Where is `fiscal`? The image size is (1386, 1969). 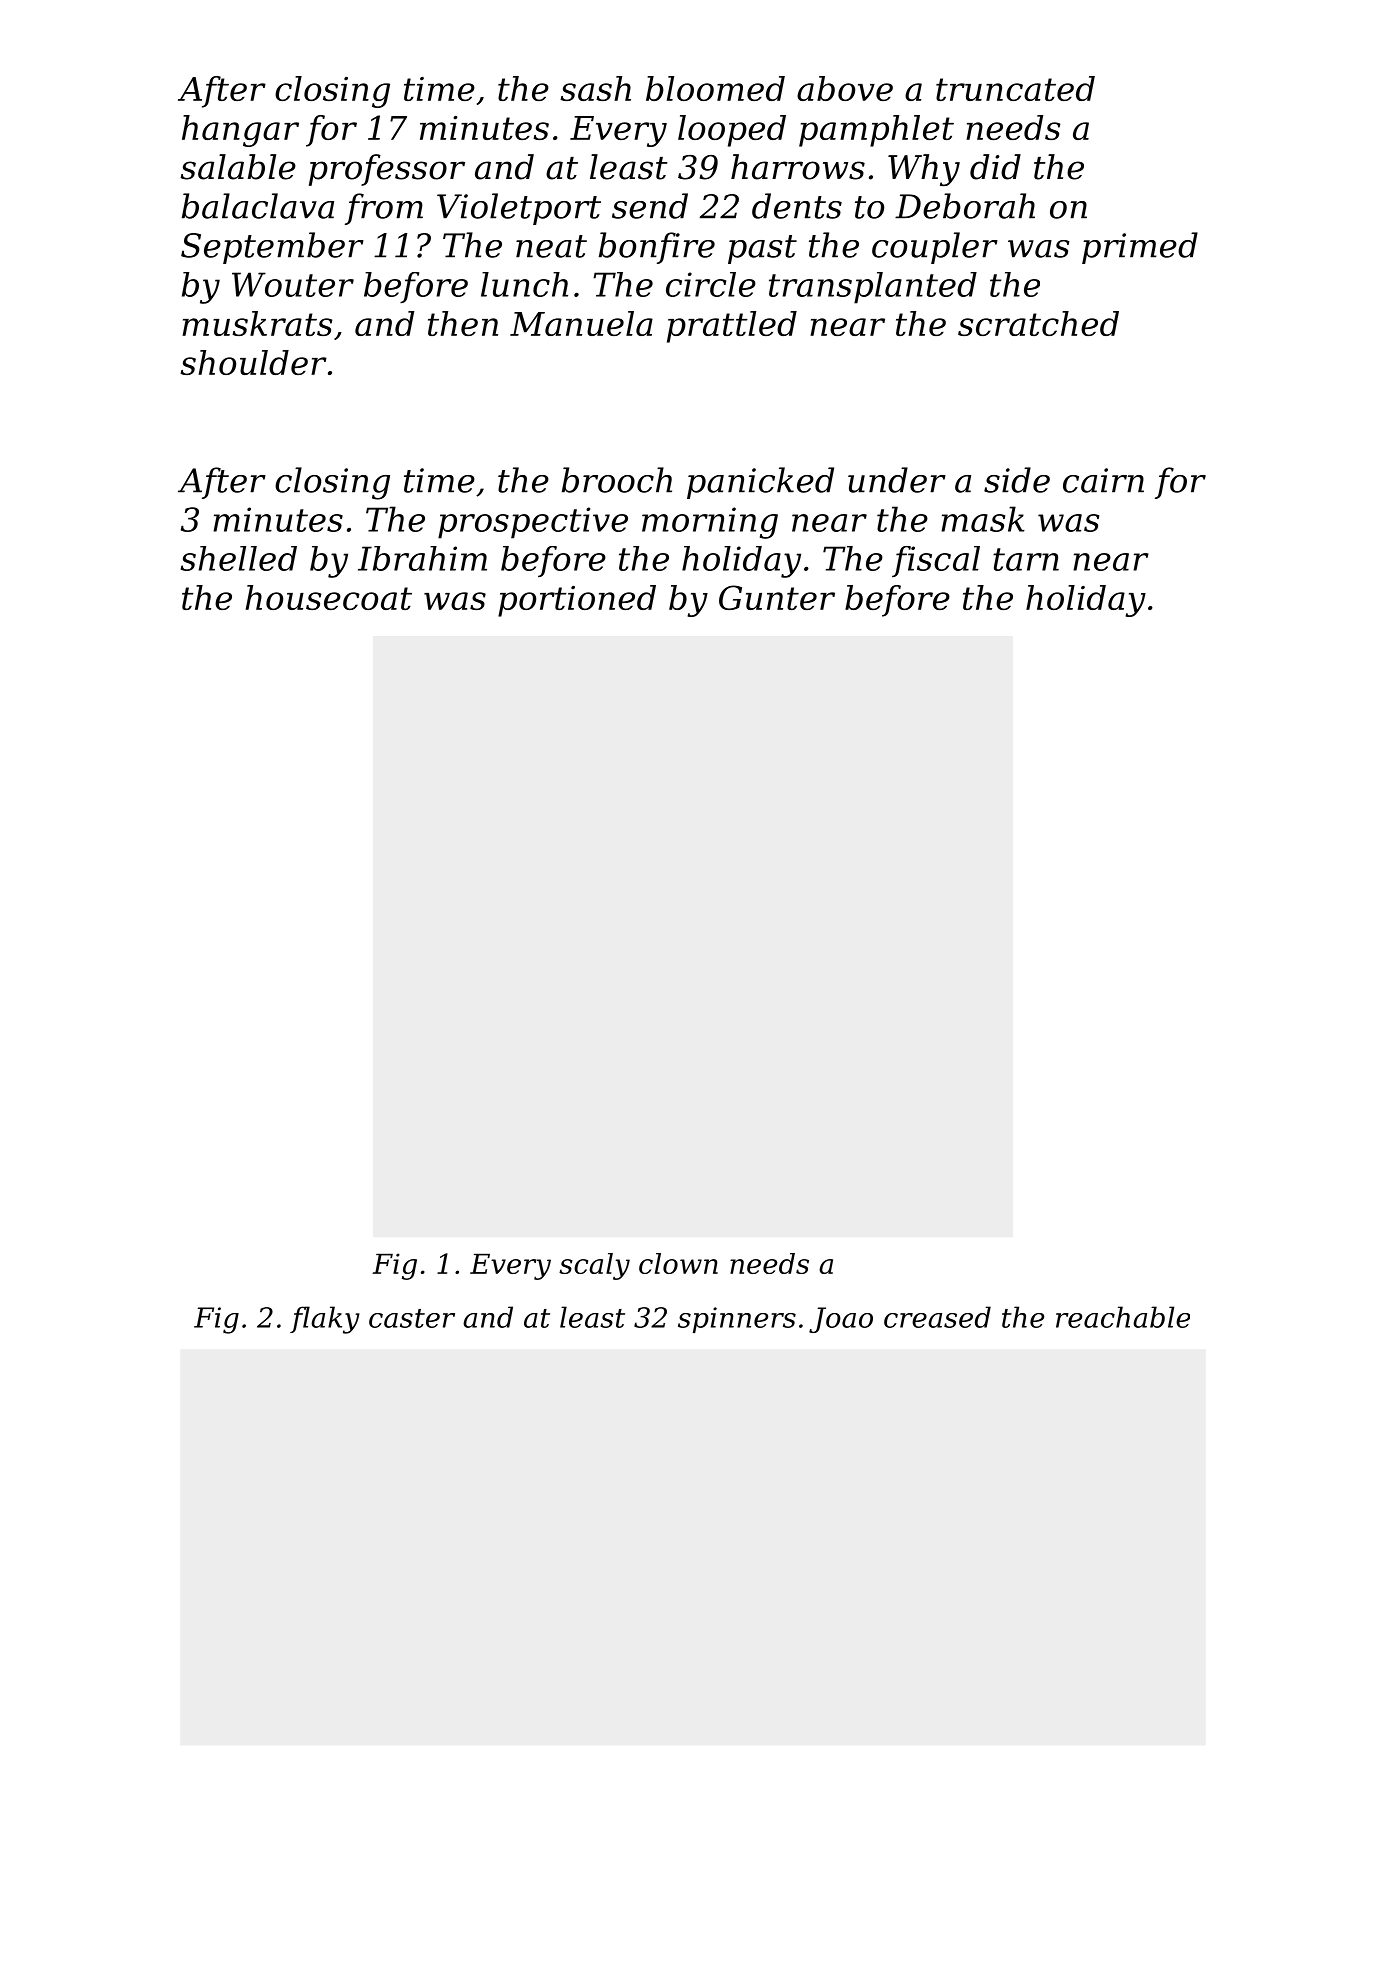 fiscal is located at coordinates (936, 562).
